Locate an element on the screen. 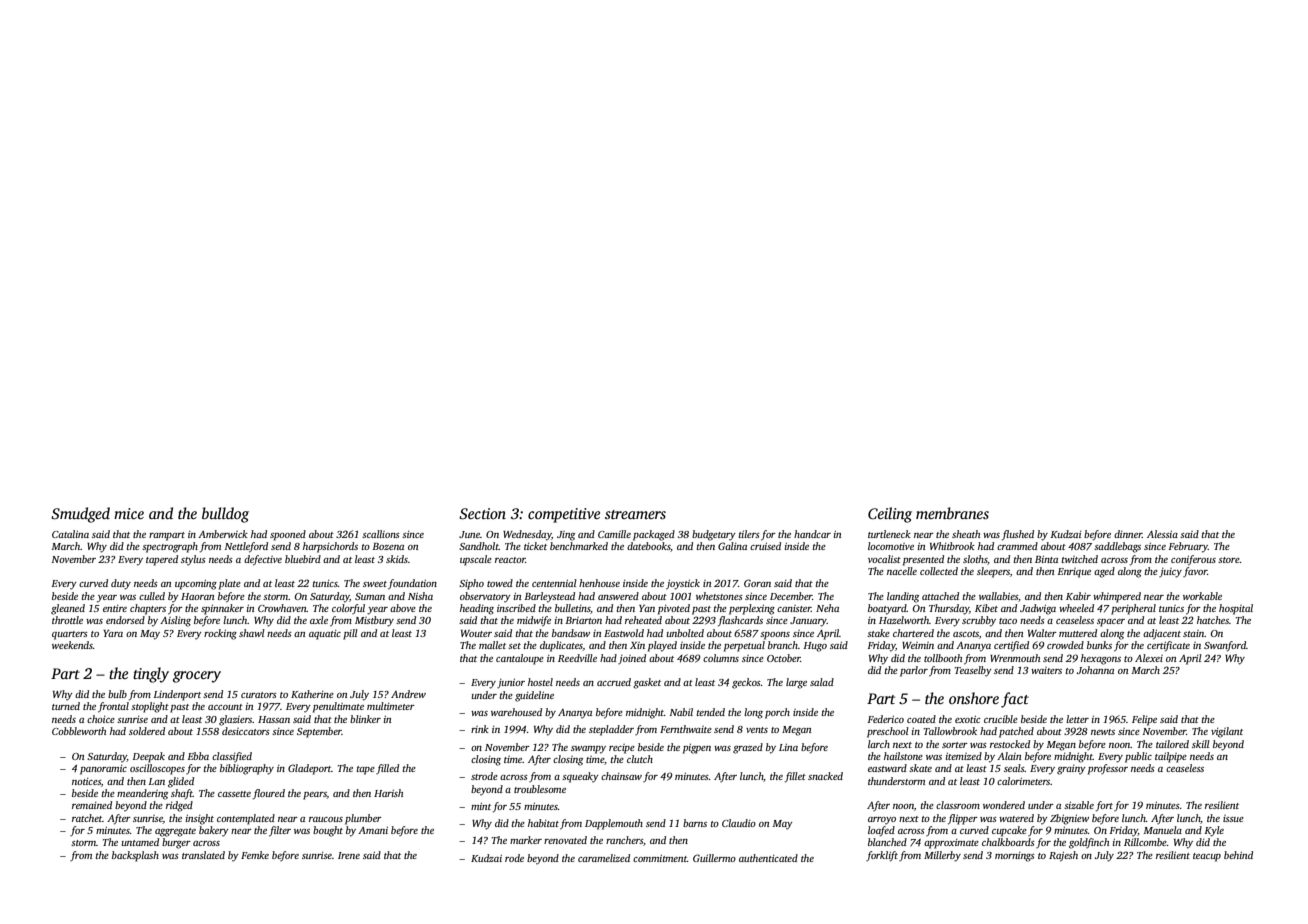 The image size is (1308, 924). caramelized is located at coordinates (604, 858).
